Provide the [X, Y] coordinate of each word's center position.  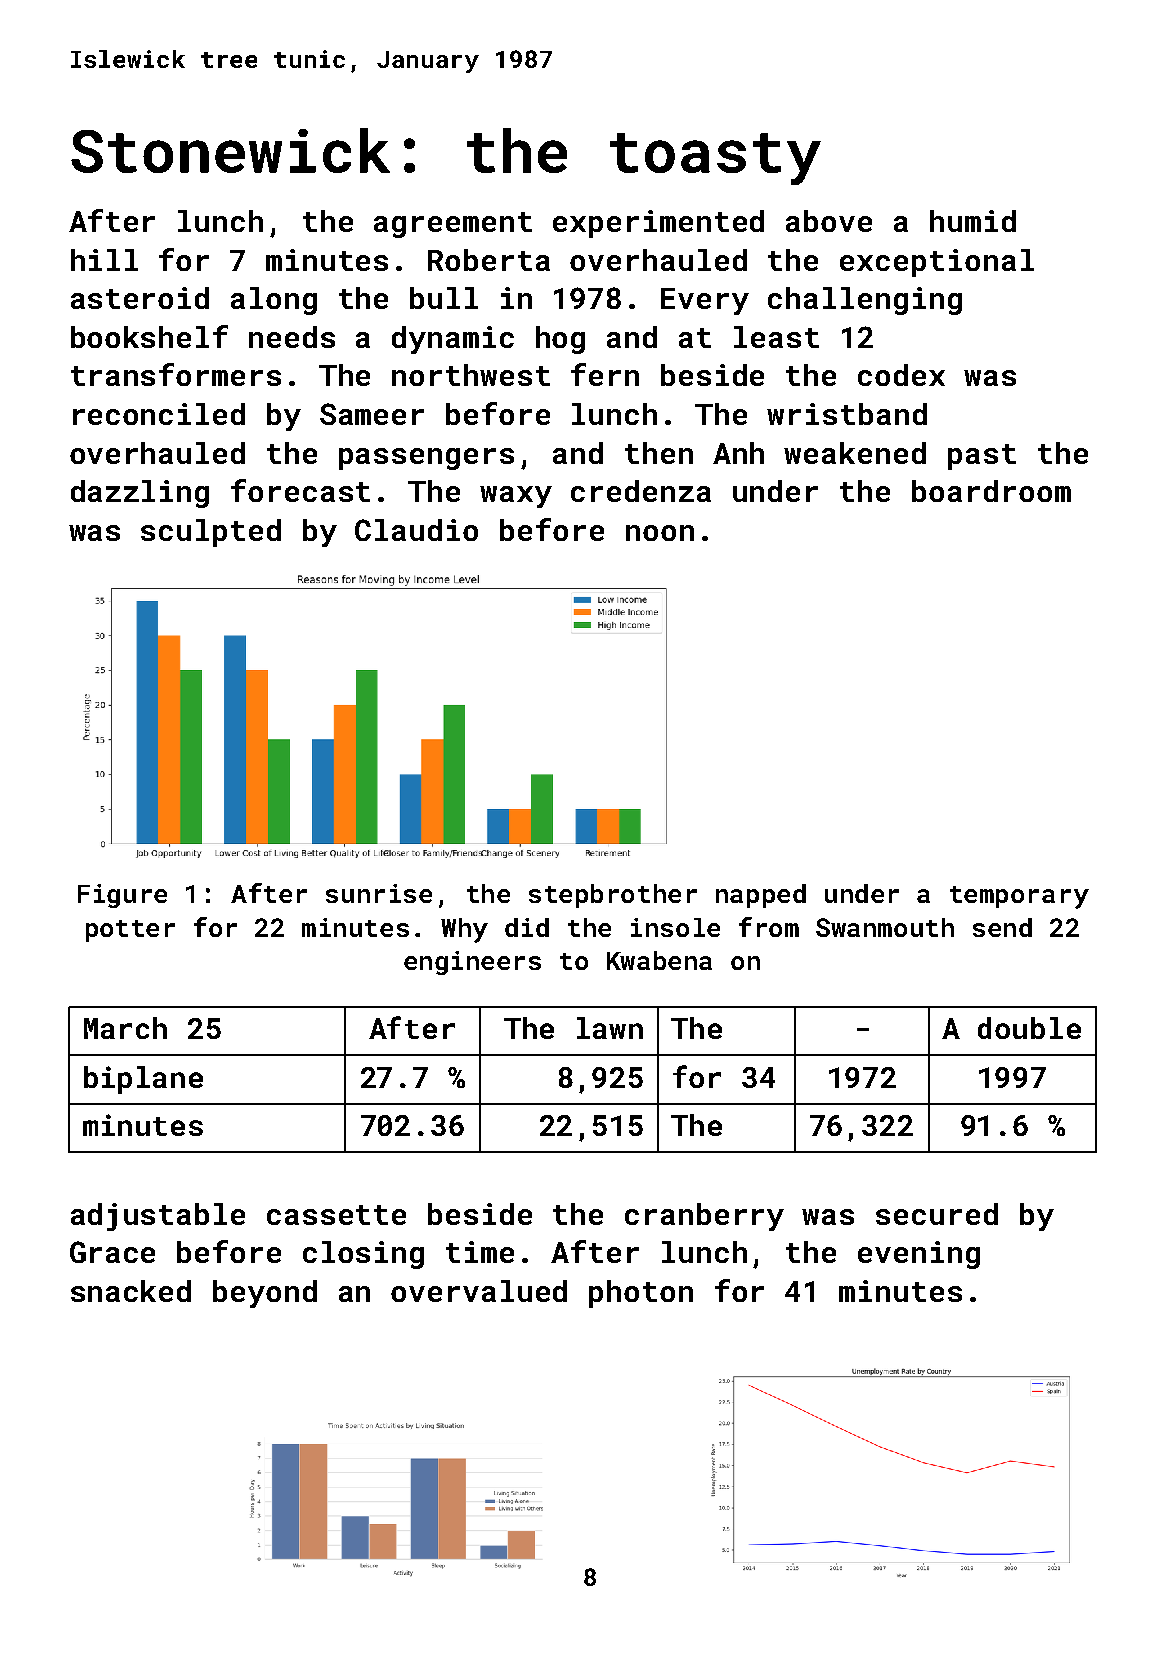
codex [901, 375]
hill [104, 260]
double [1029, 1028]
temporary [1019, 897]
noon [660, 533]
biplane [143, 1080]
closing [363, 1255]
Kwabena [659, 960]
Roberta [489, 260]
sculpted [211, 533]
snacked [131, 1291]
